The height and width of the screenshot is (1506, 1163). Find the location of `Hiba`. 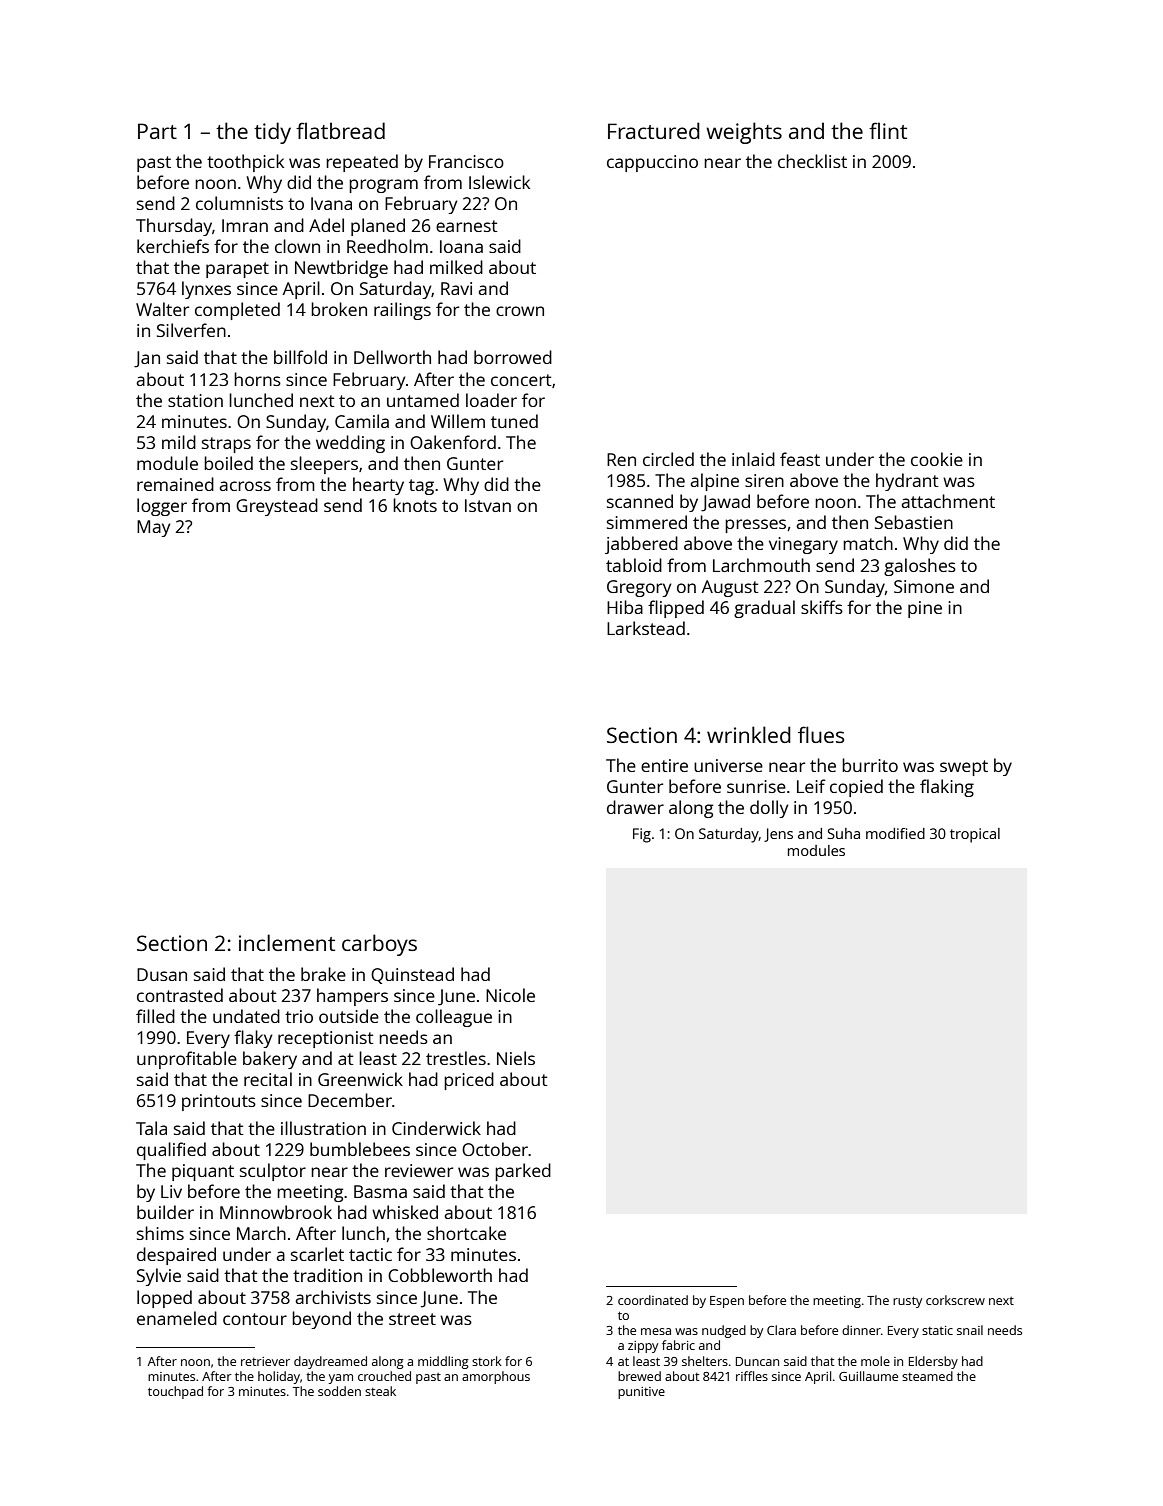

Hiba is located at coordinates (625, 607).
